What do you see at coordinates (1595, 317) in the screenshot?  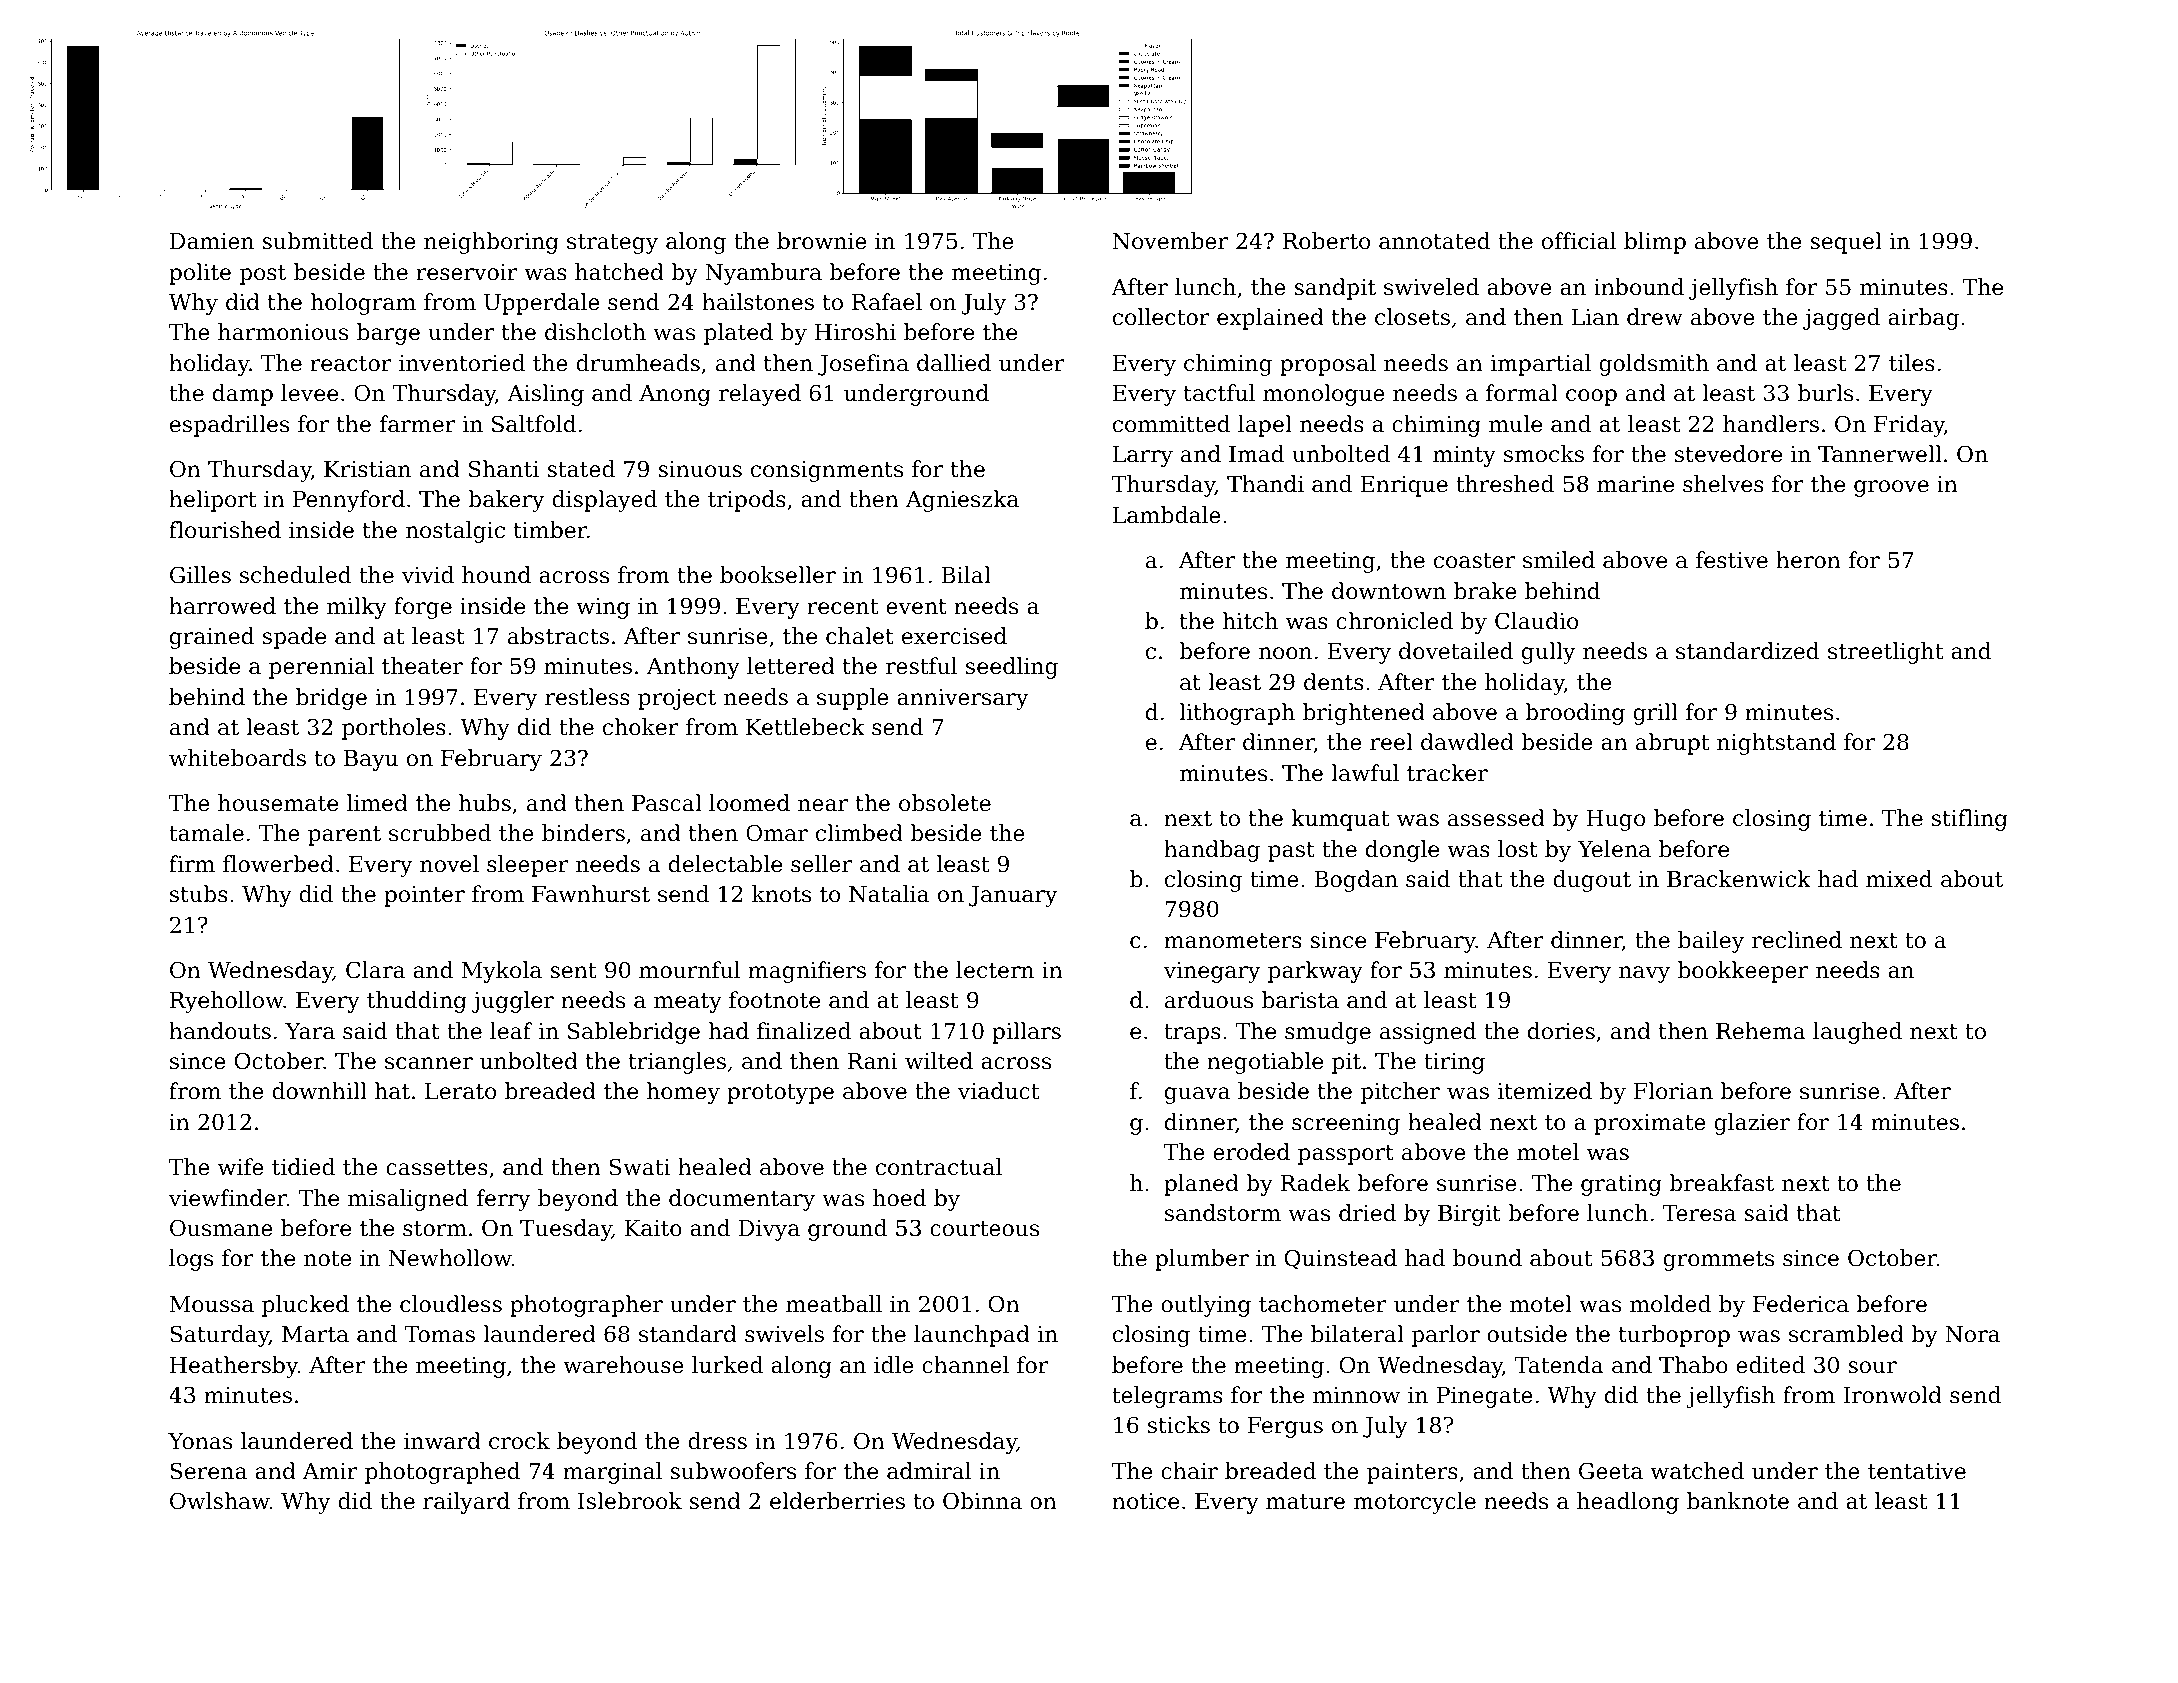 I see `Lian` at bounding box center [1595, 317].
